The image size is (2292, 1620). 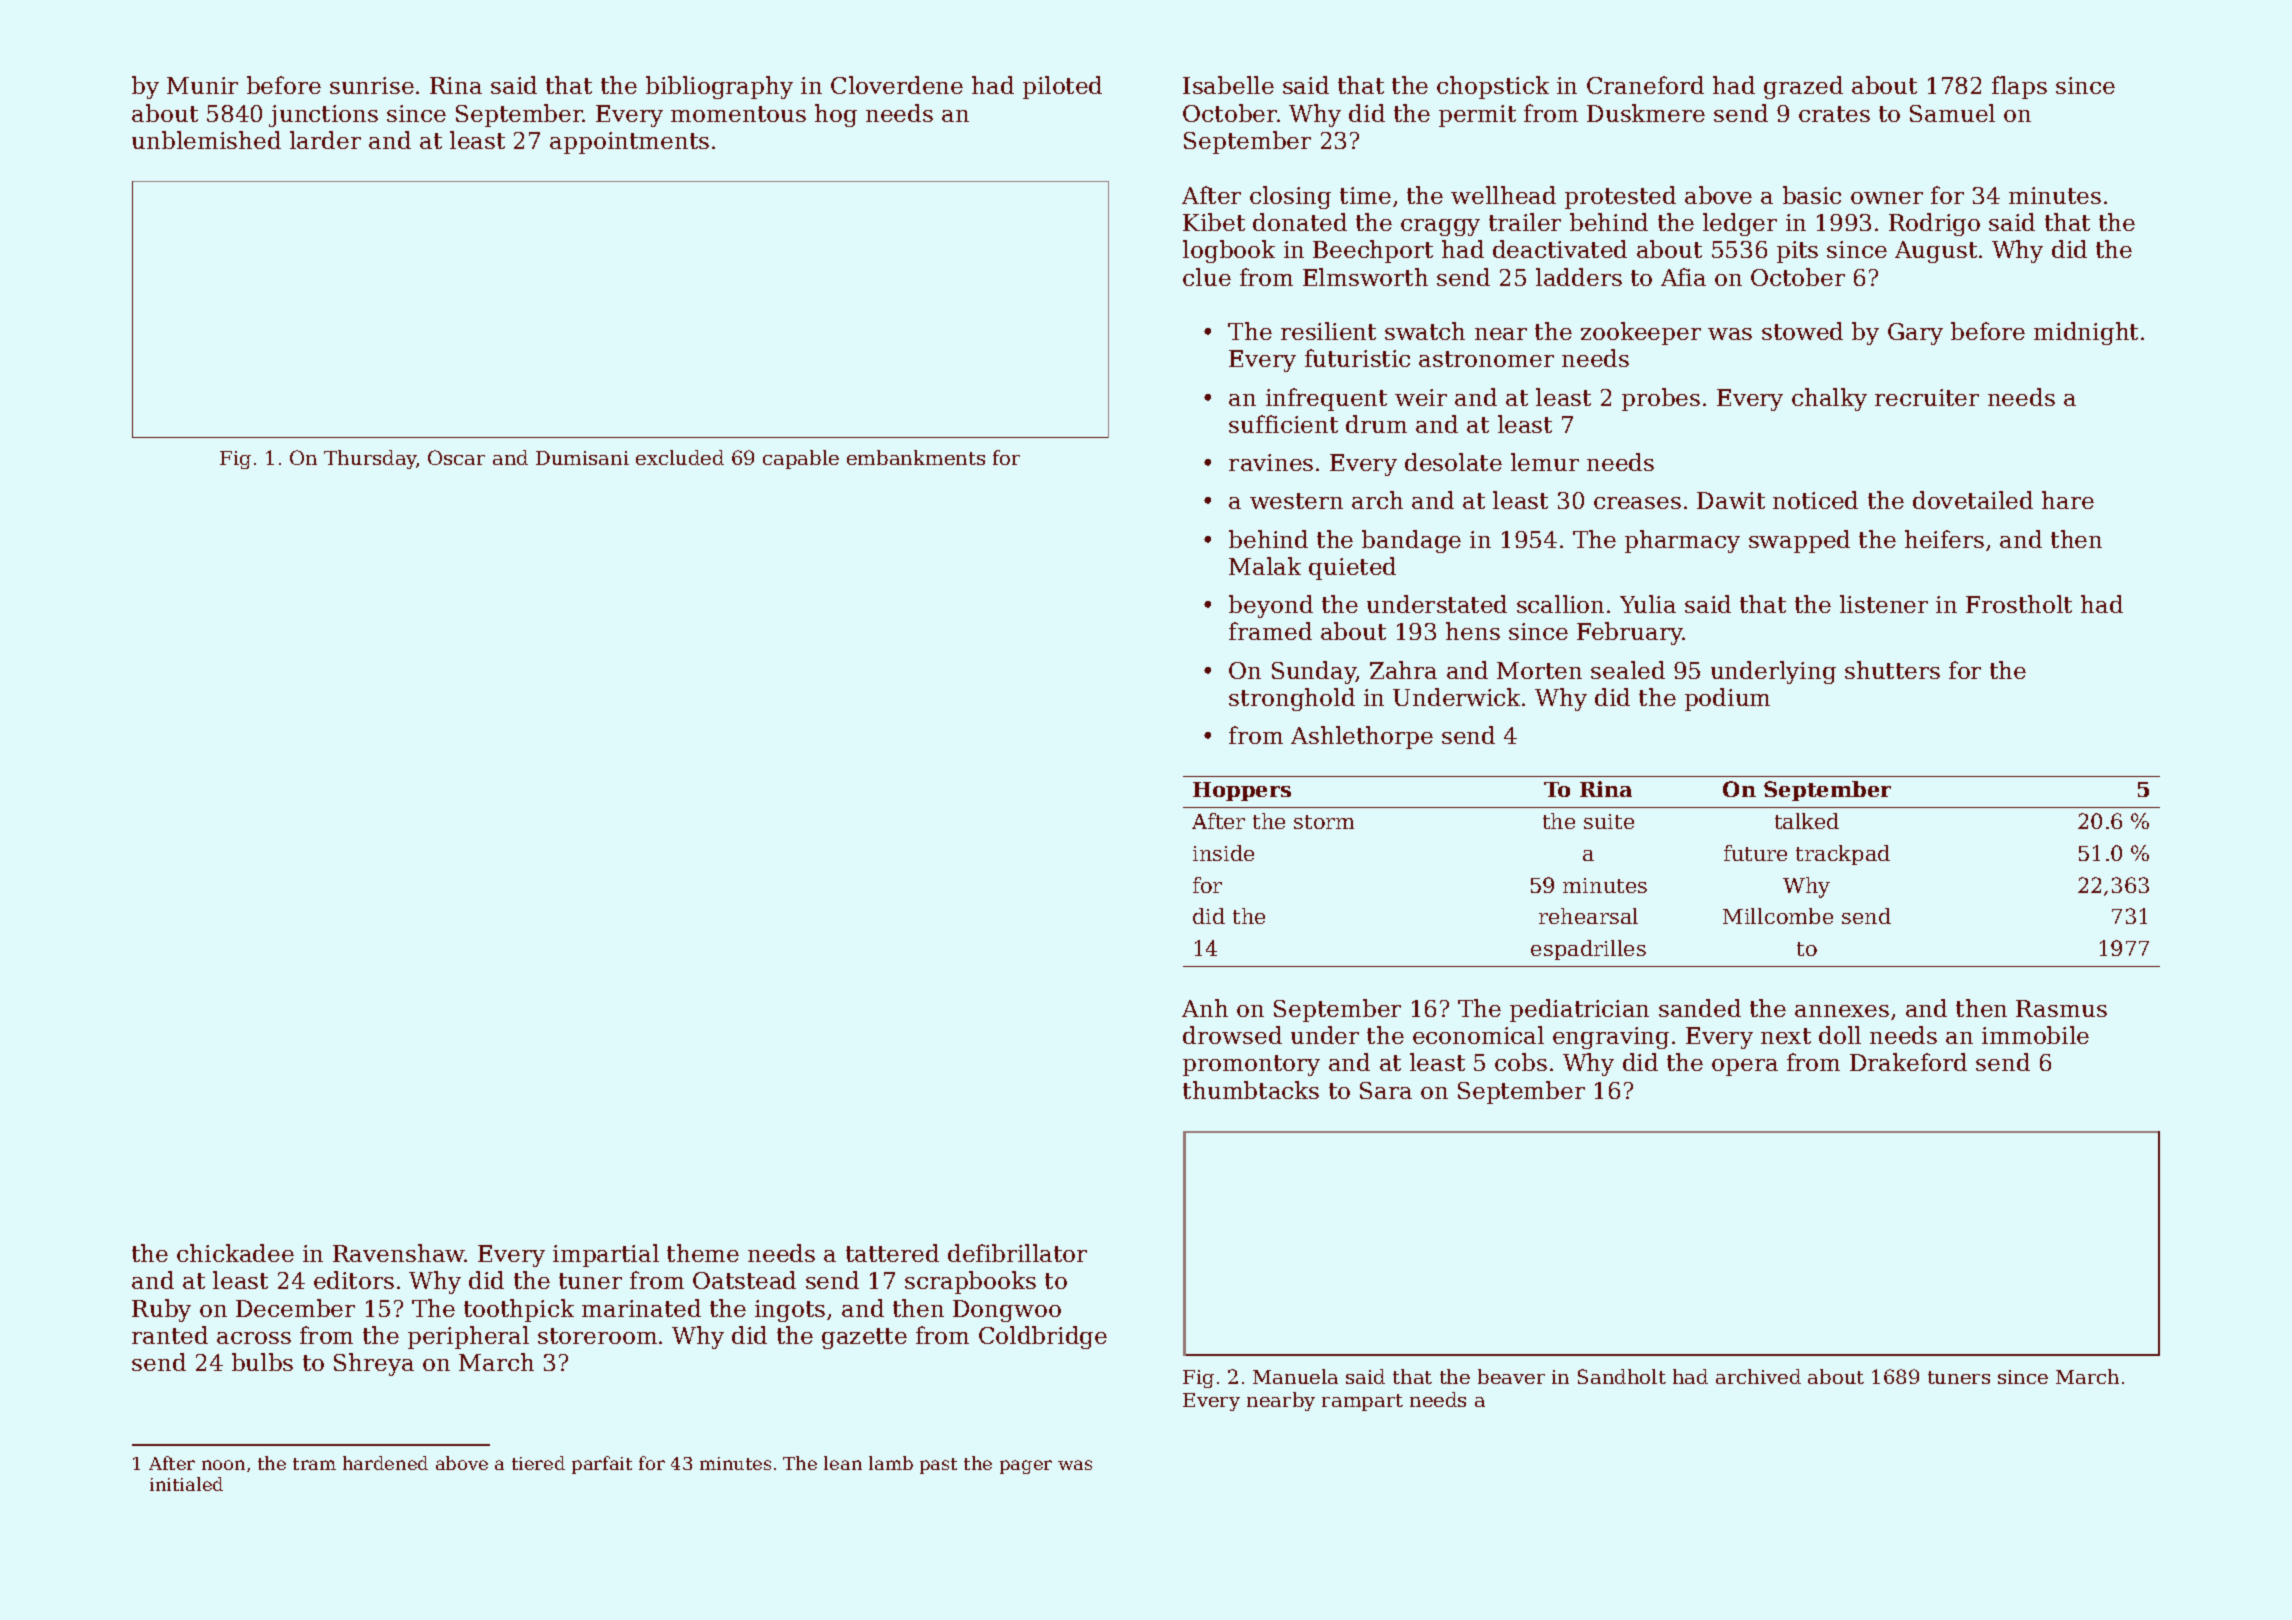 What do you see at coordinates (186, 1484) in the screenshot?
I see `initialed` at bounding box center [186, 1484].
